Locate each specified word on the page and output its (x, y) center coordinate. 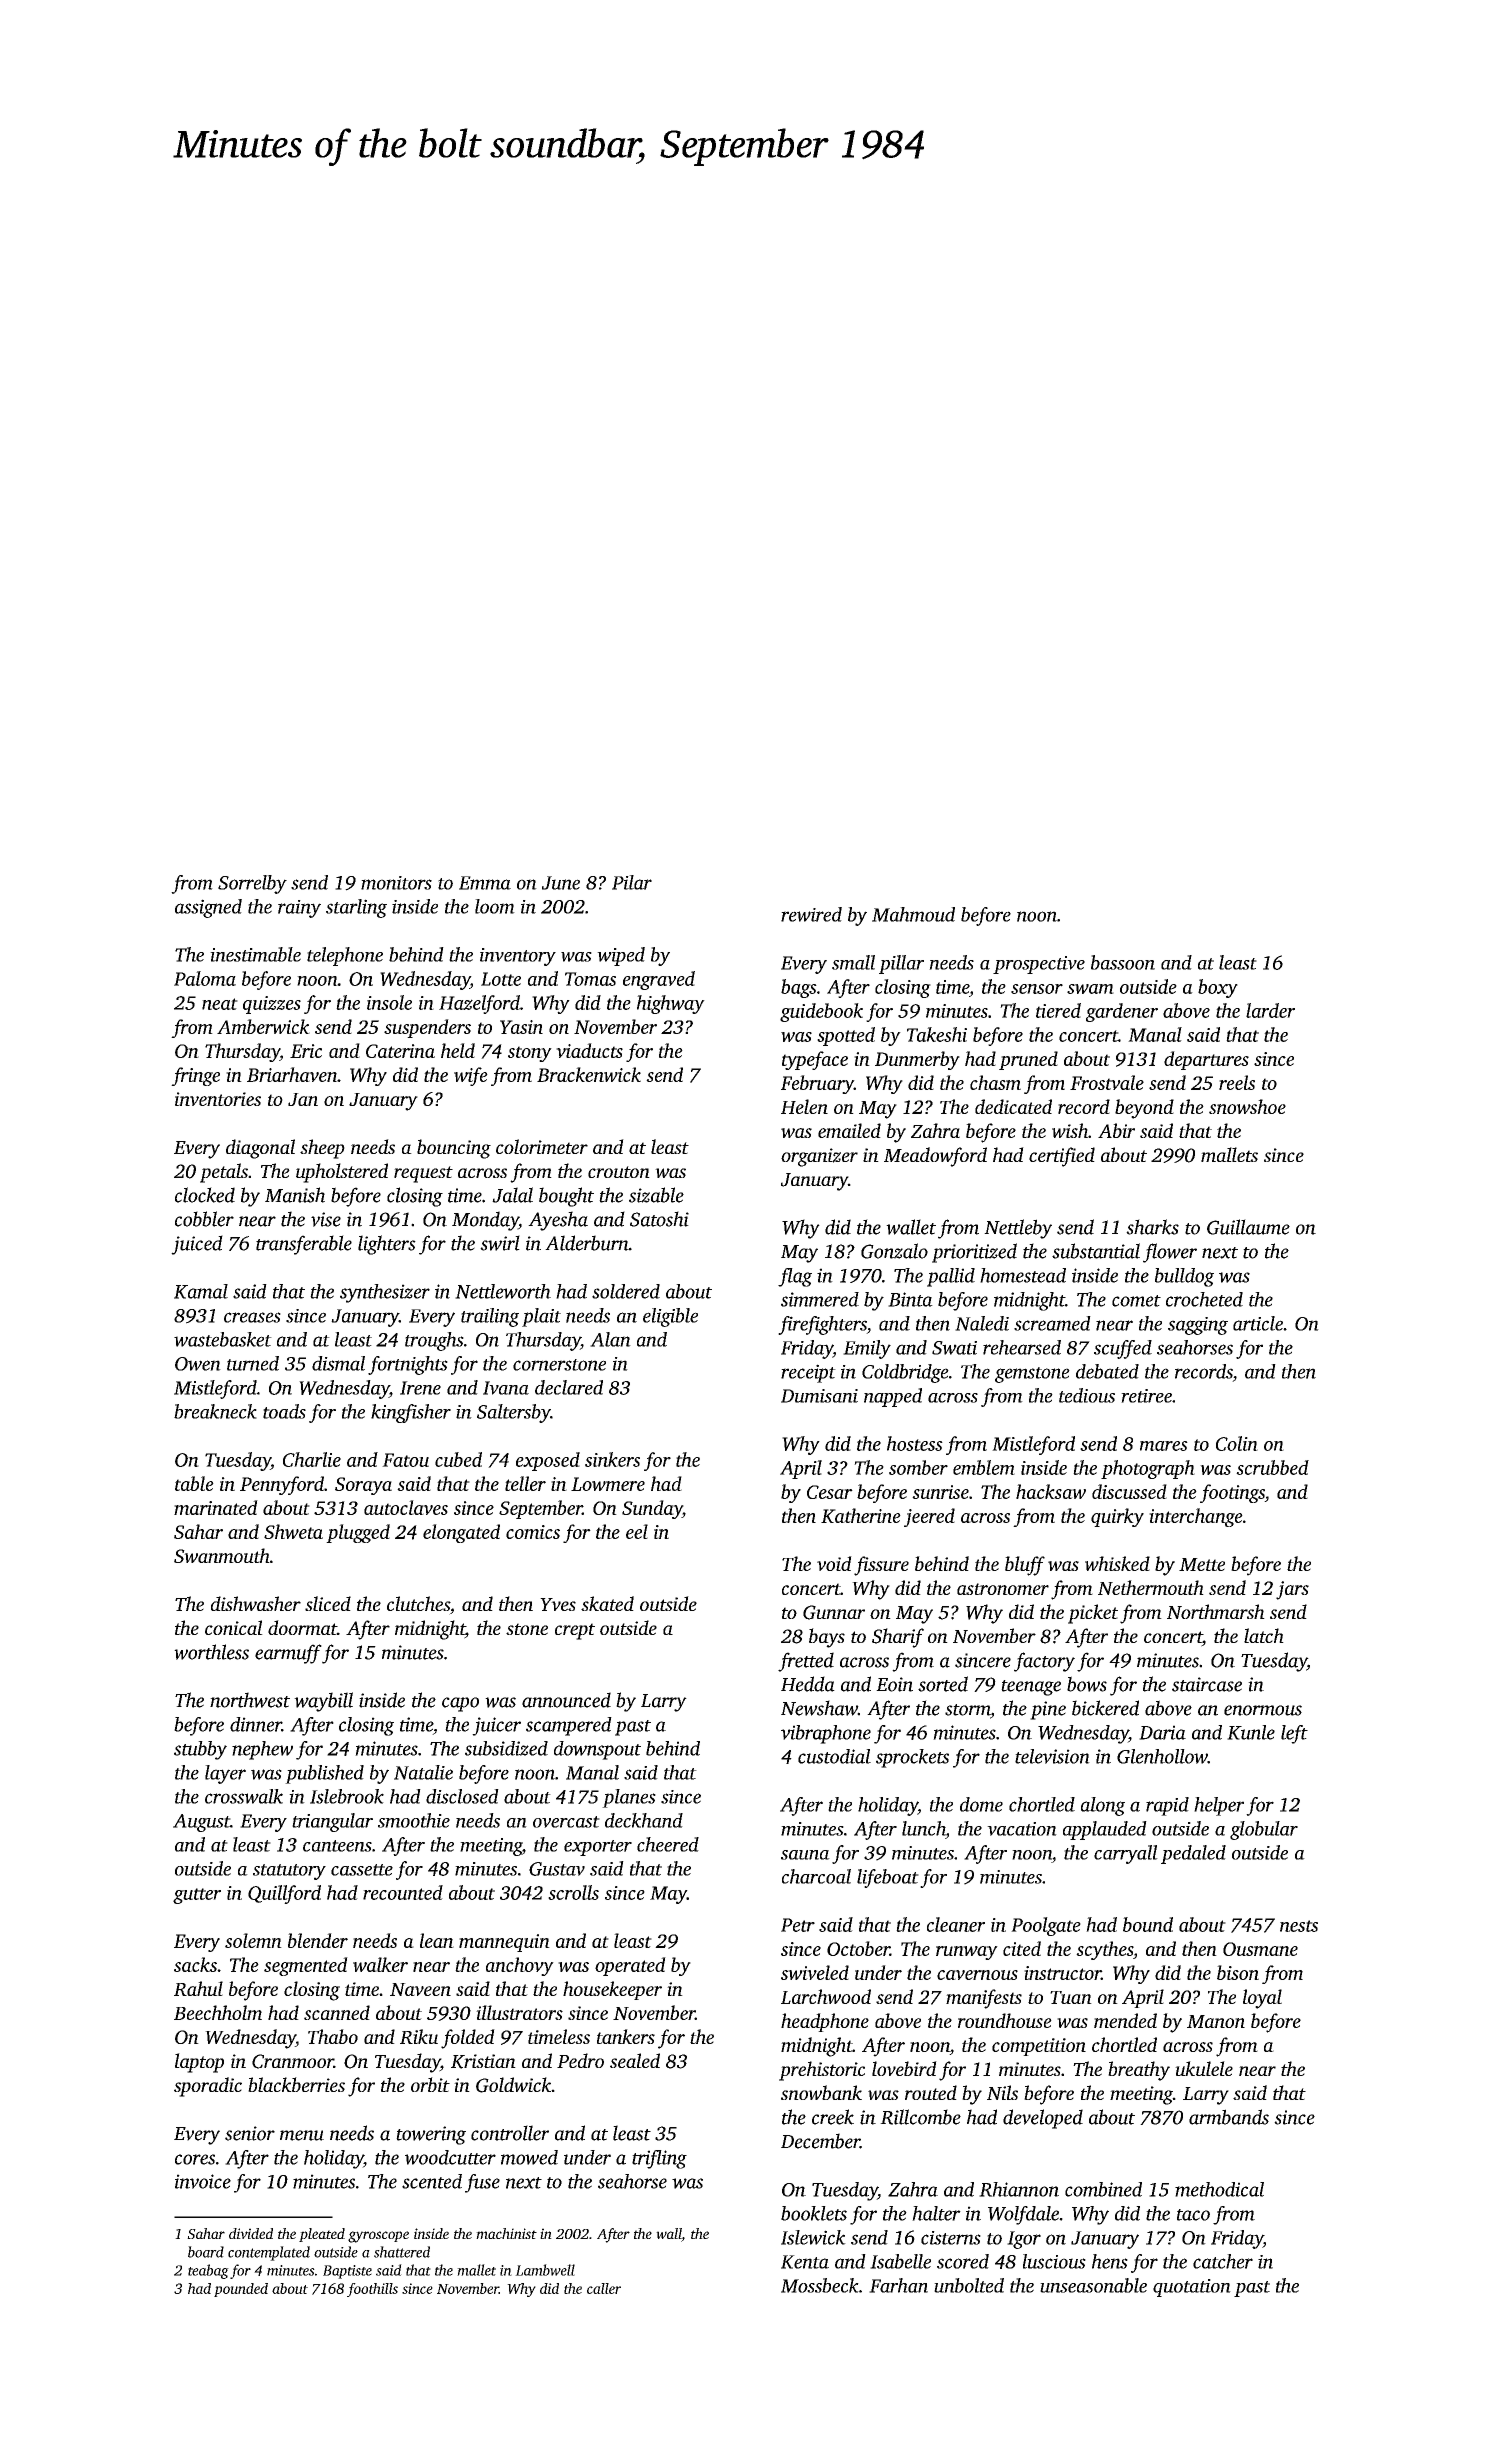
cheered (668, 1844)
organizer (819, 1157)
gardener (1122, 1012)
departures (1206, 1060)
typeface (815, 1060)
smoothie (414, 1820)
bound (1148, 1924)
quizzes (272, 1005)
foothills (372, 2290)
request (423, 1174)
